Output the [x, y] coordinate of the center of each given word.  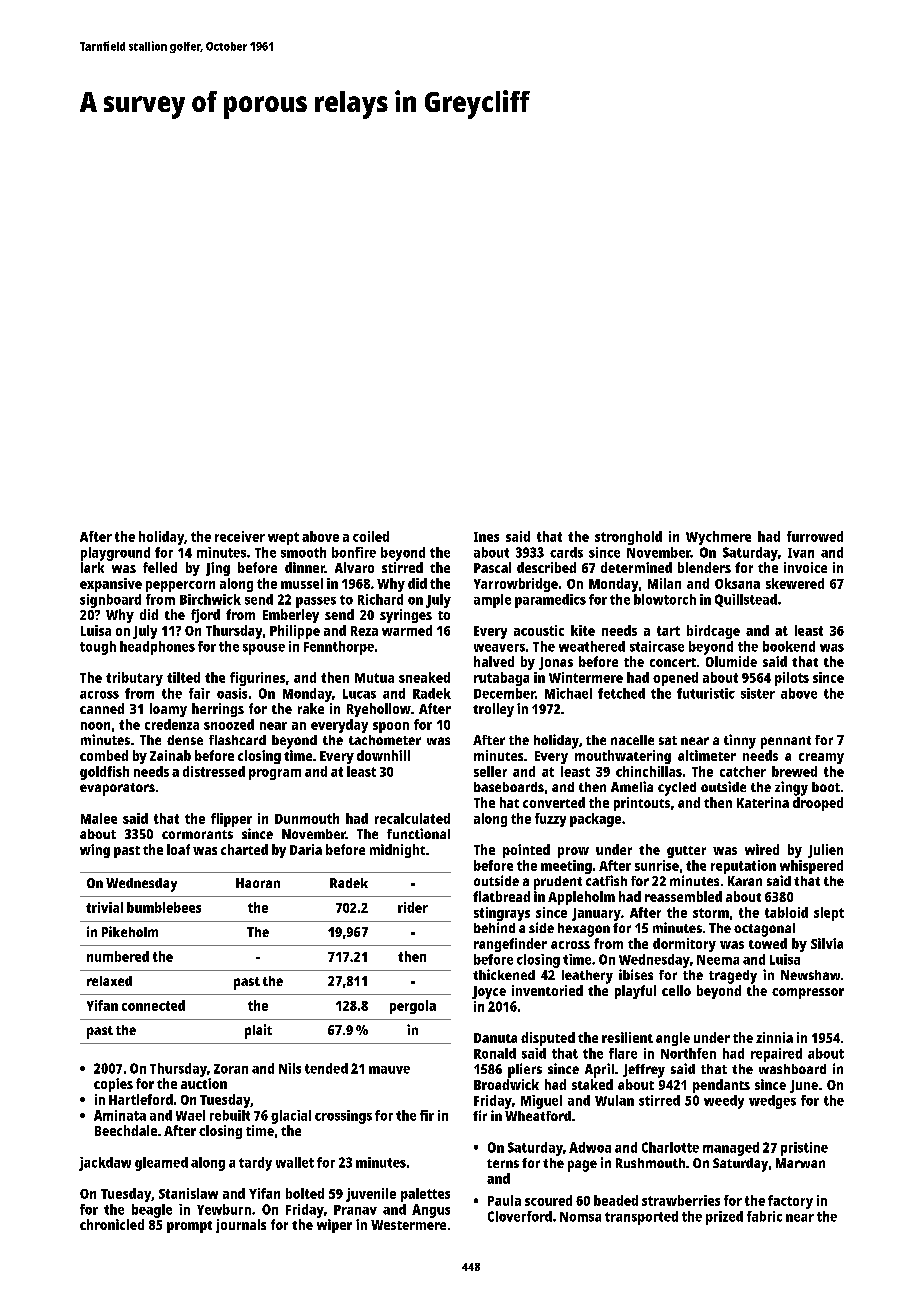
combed [104, 755]
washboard [792, 1069]
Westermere [408, 1225]
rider [413, 907]
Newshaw [810, 975]
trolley [493, 710]
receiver [240, 536]
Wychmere [718, 538]
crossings [343, 1117]
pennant [786, 742]
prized [724, 1218]
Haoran [258, 883]
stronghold [628, 538]
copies [113, 1085]
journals [241, 1226]
